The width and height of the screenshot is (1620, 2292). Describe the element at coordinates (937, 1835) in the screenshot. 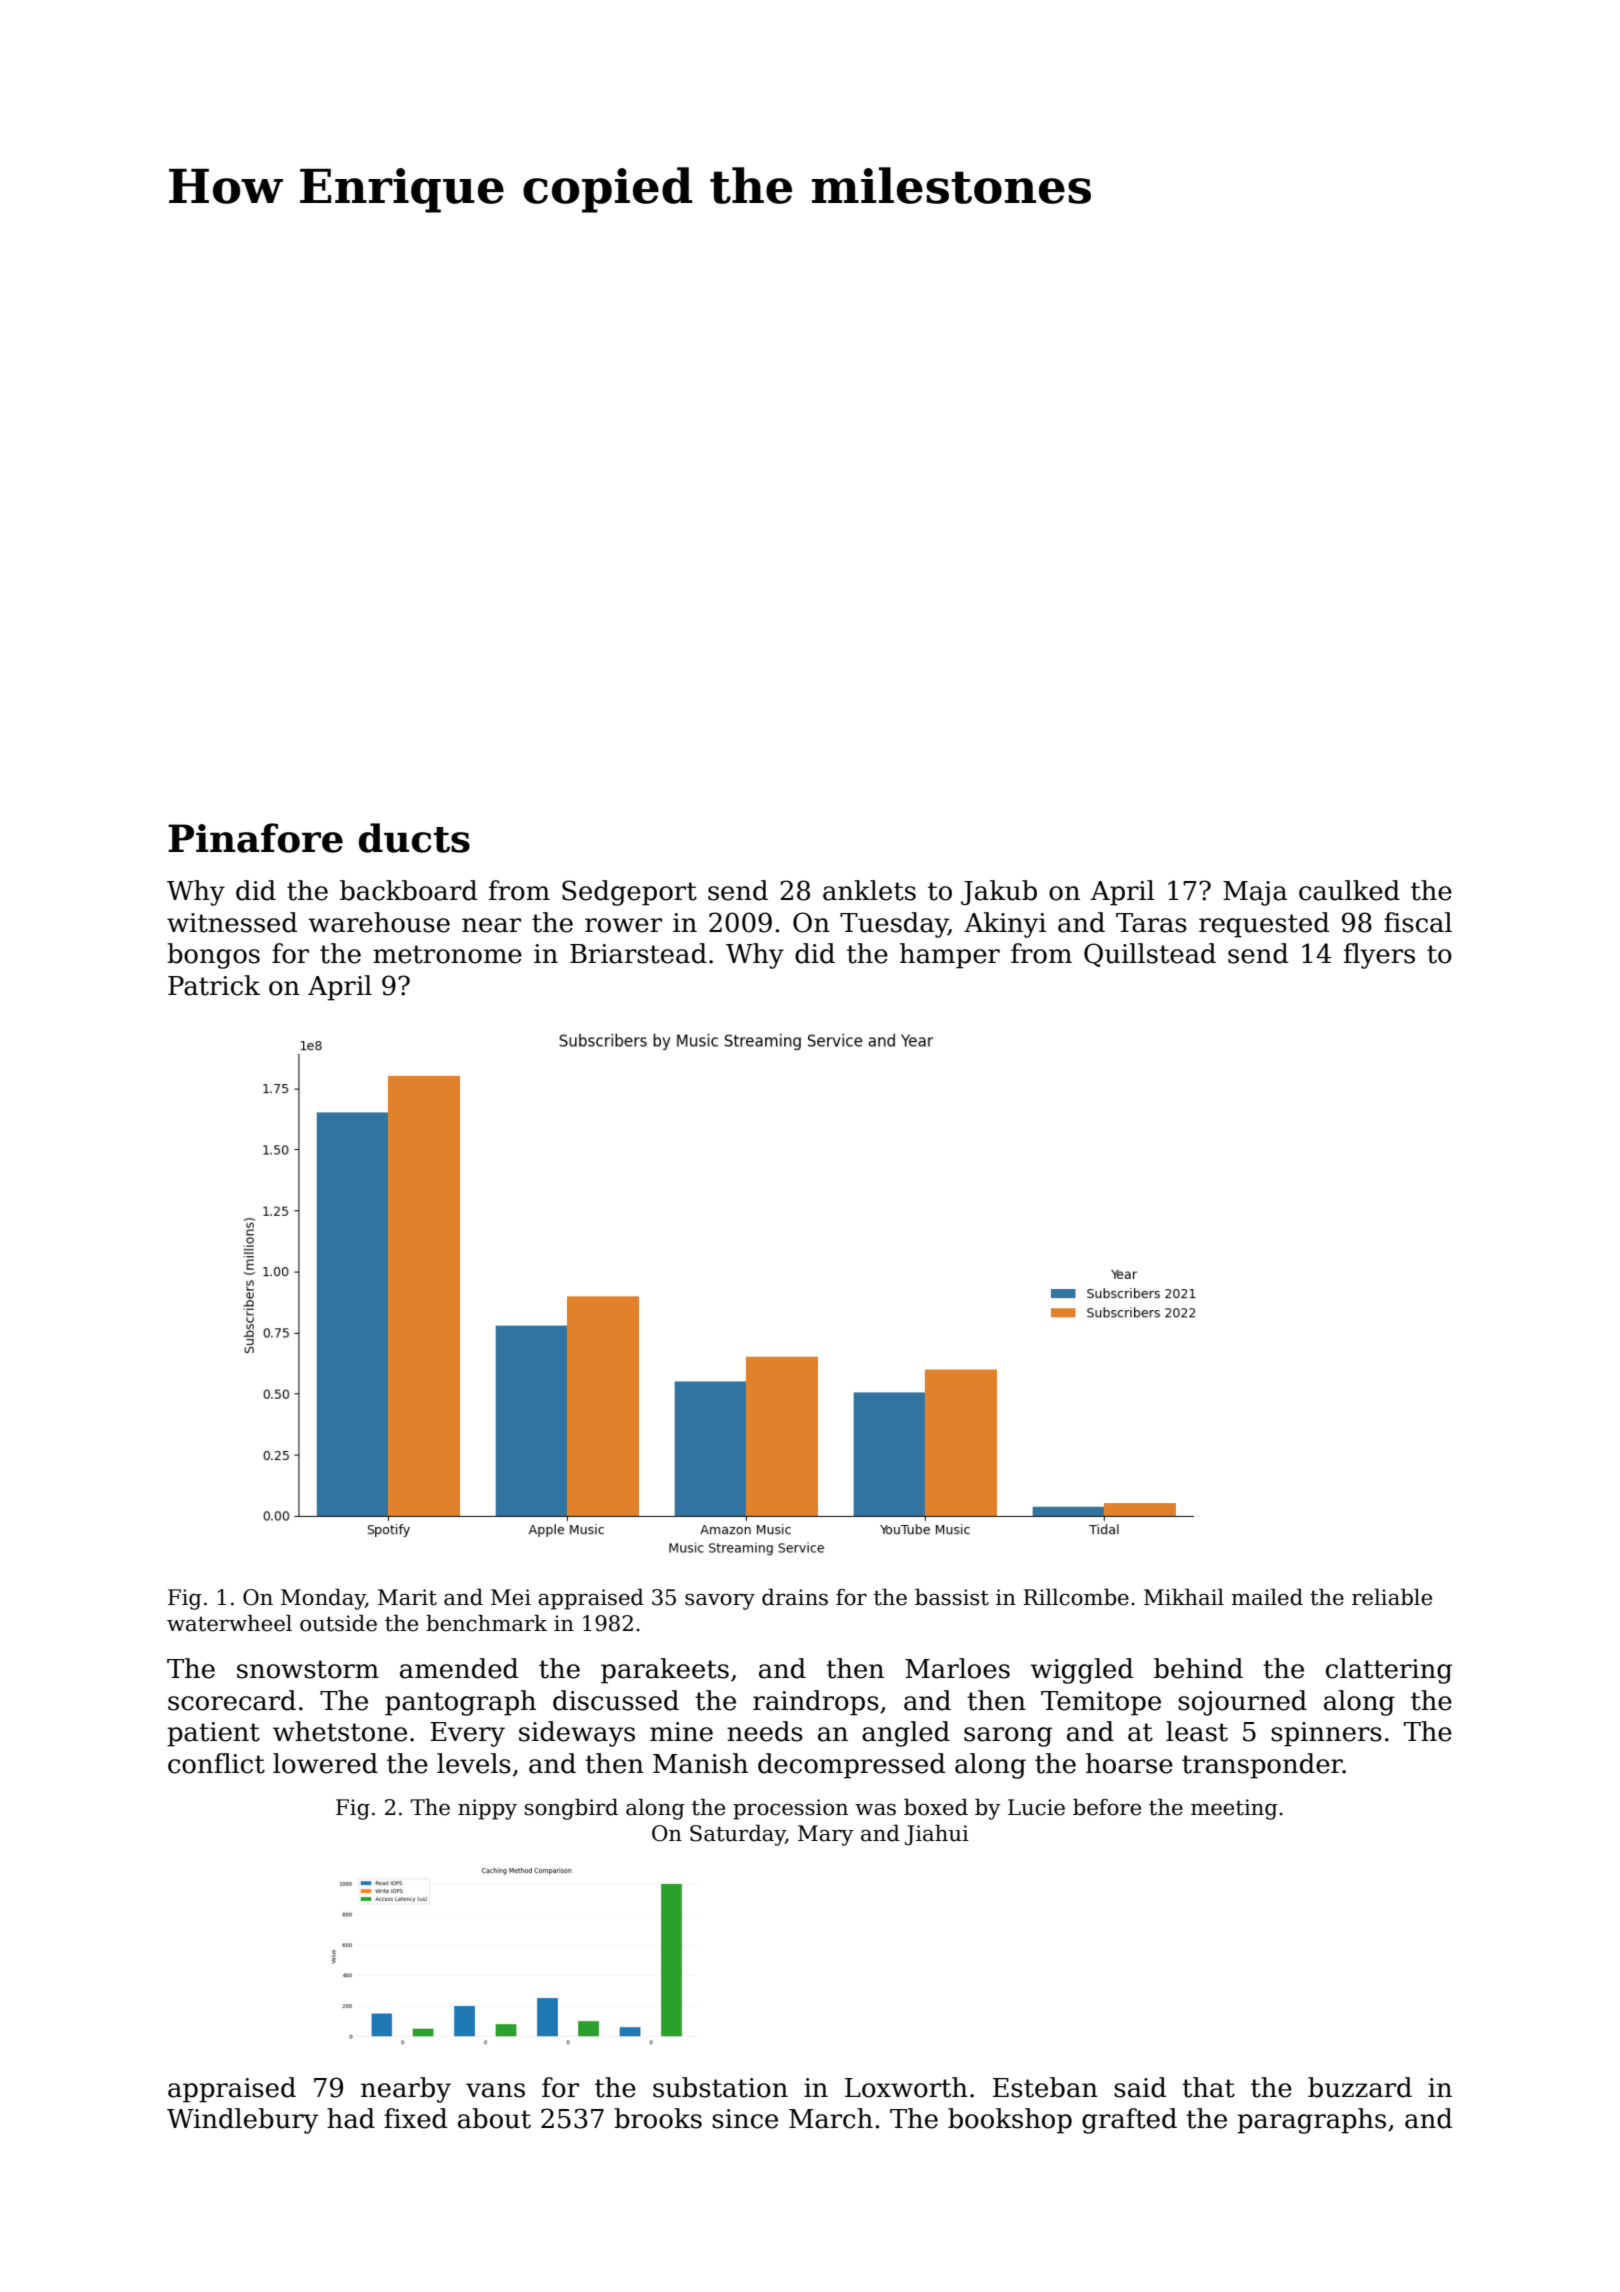

I see `Jiahui` at that location.
